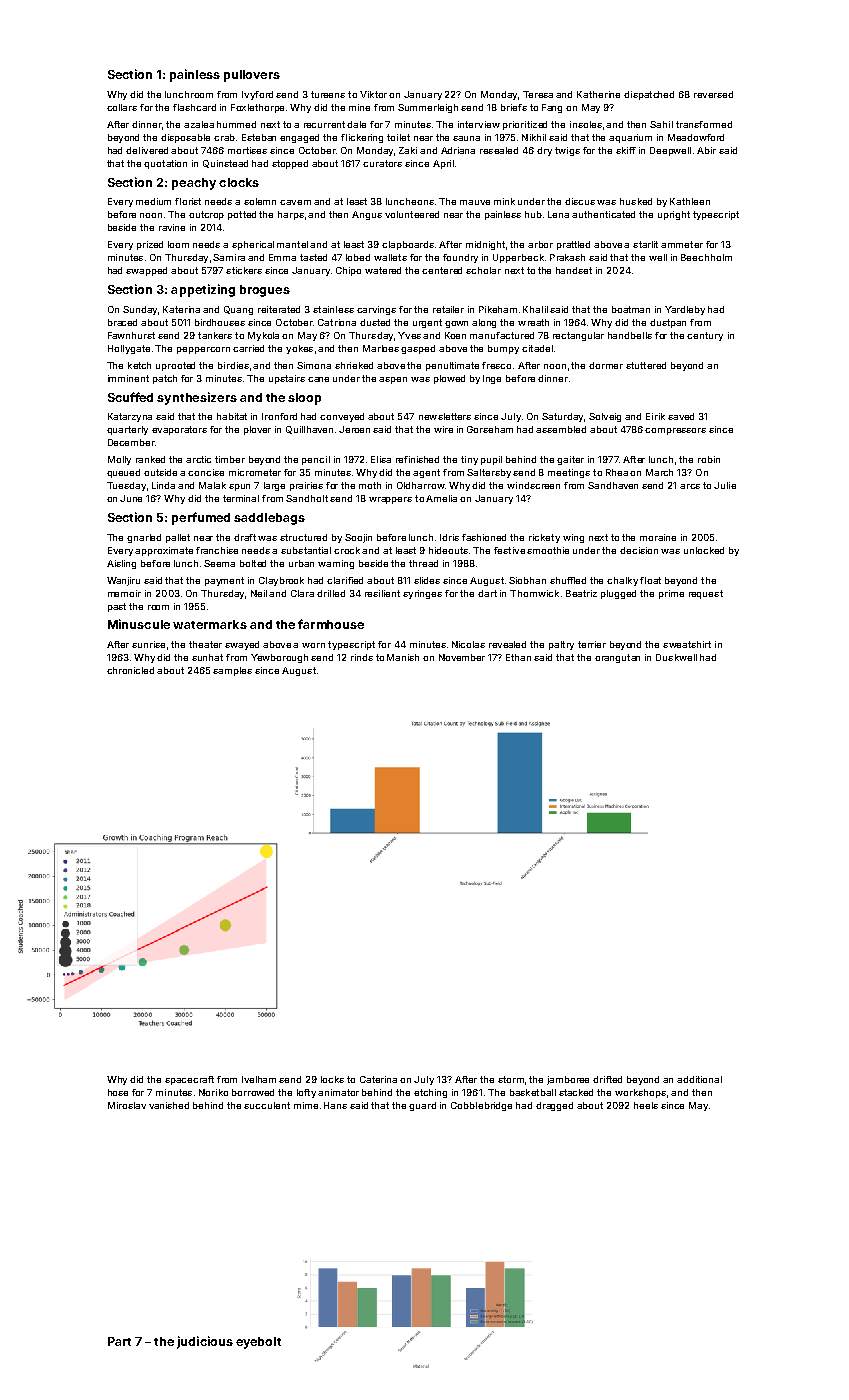  What do you see at coordinates (119, 1341) in the image?
I see `Part` at bounding box center [119, 1341].
